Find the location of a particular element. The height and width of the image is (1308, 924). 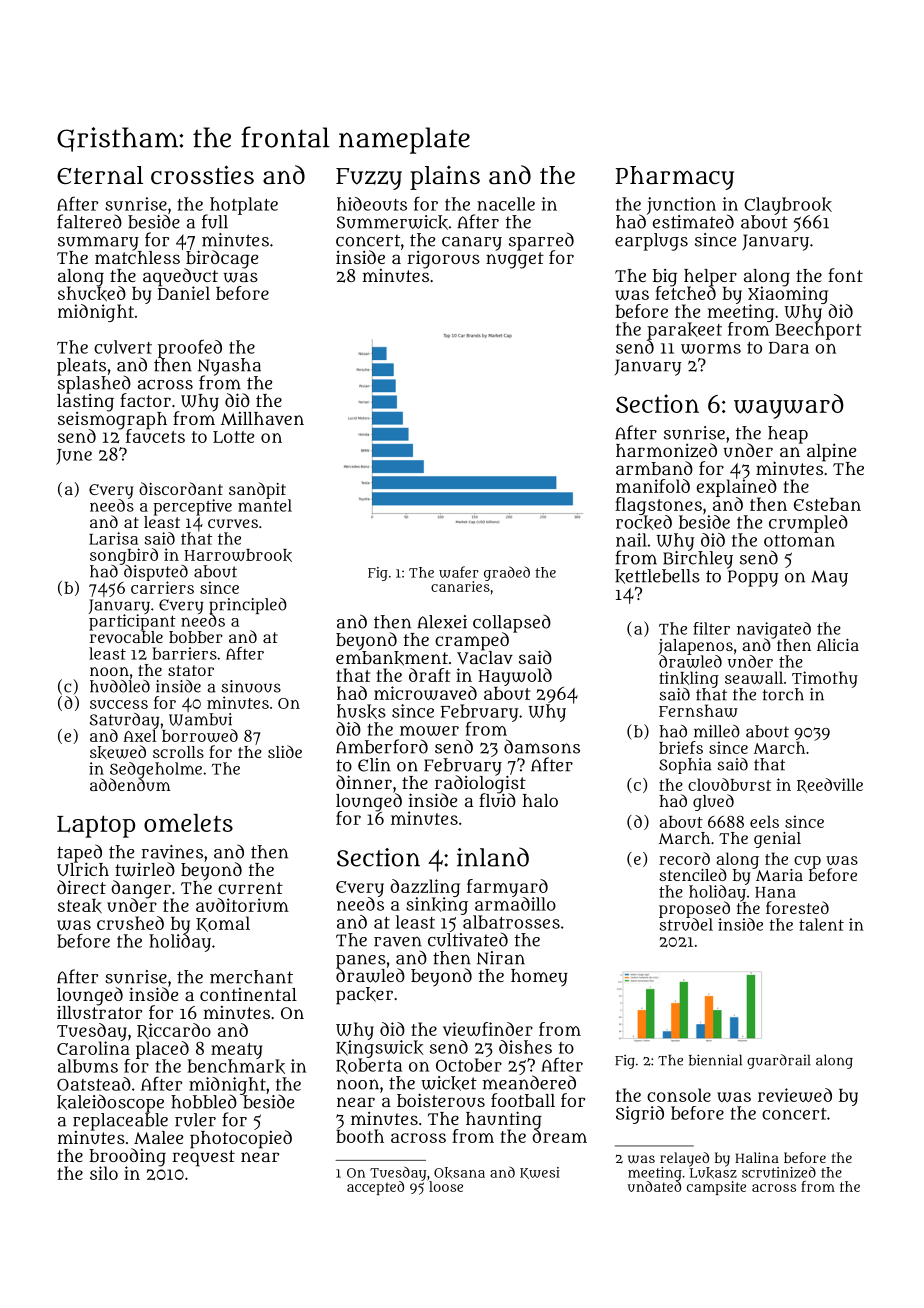

campsite is located at coordinates (716, 1188).
